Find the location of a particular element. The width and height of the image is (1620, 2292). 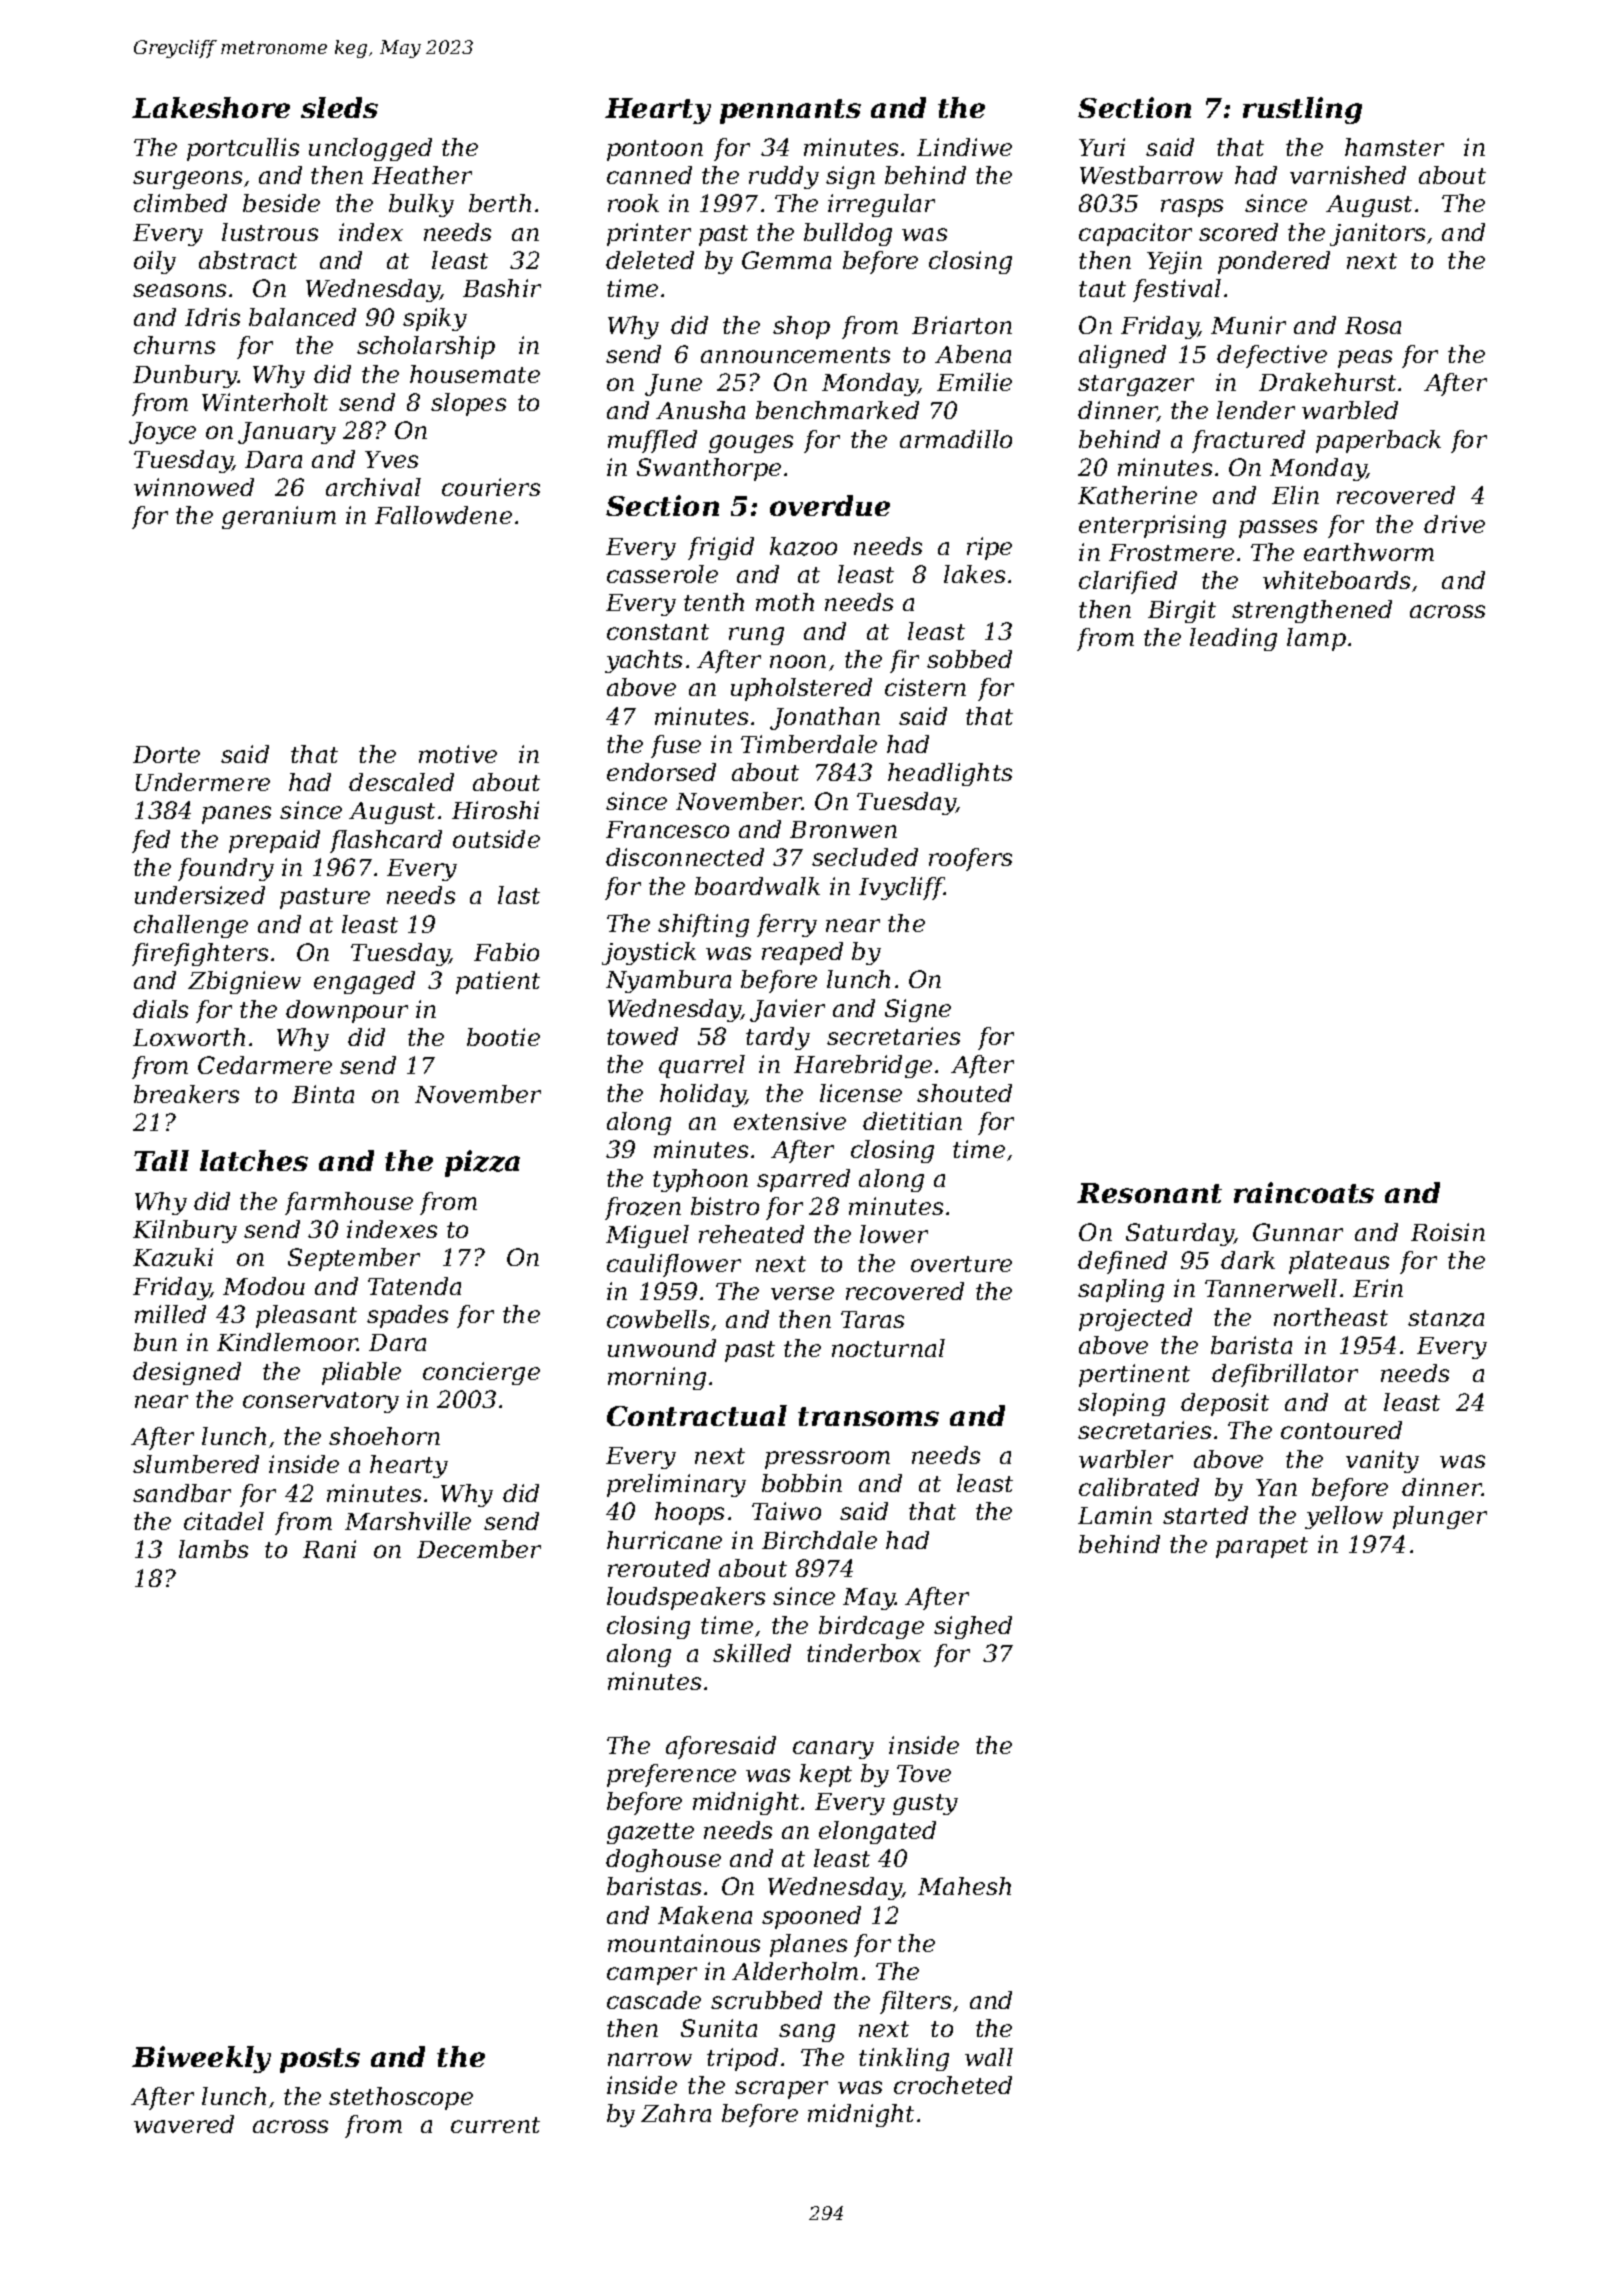

Bashir is located at coordinates (502, 288).
